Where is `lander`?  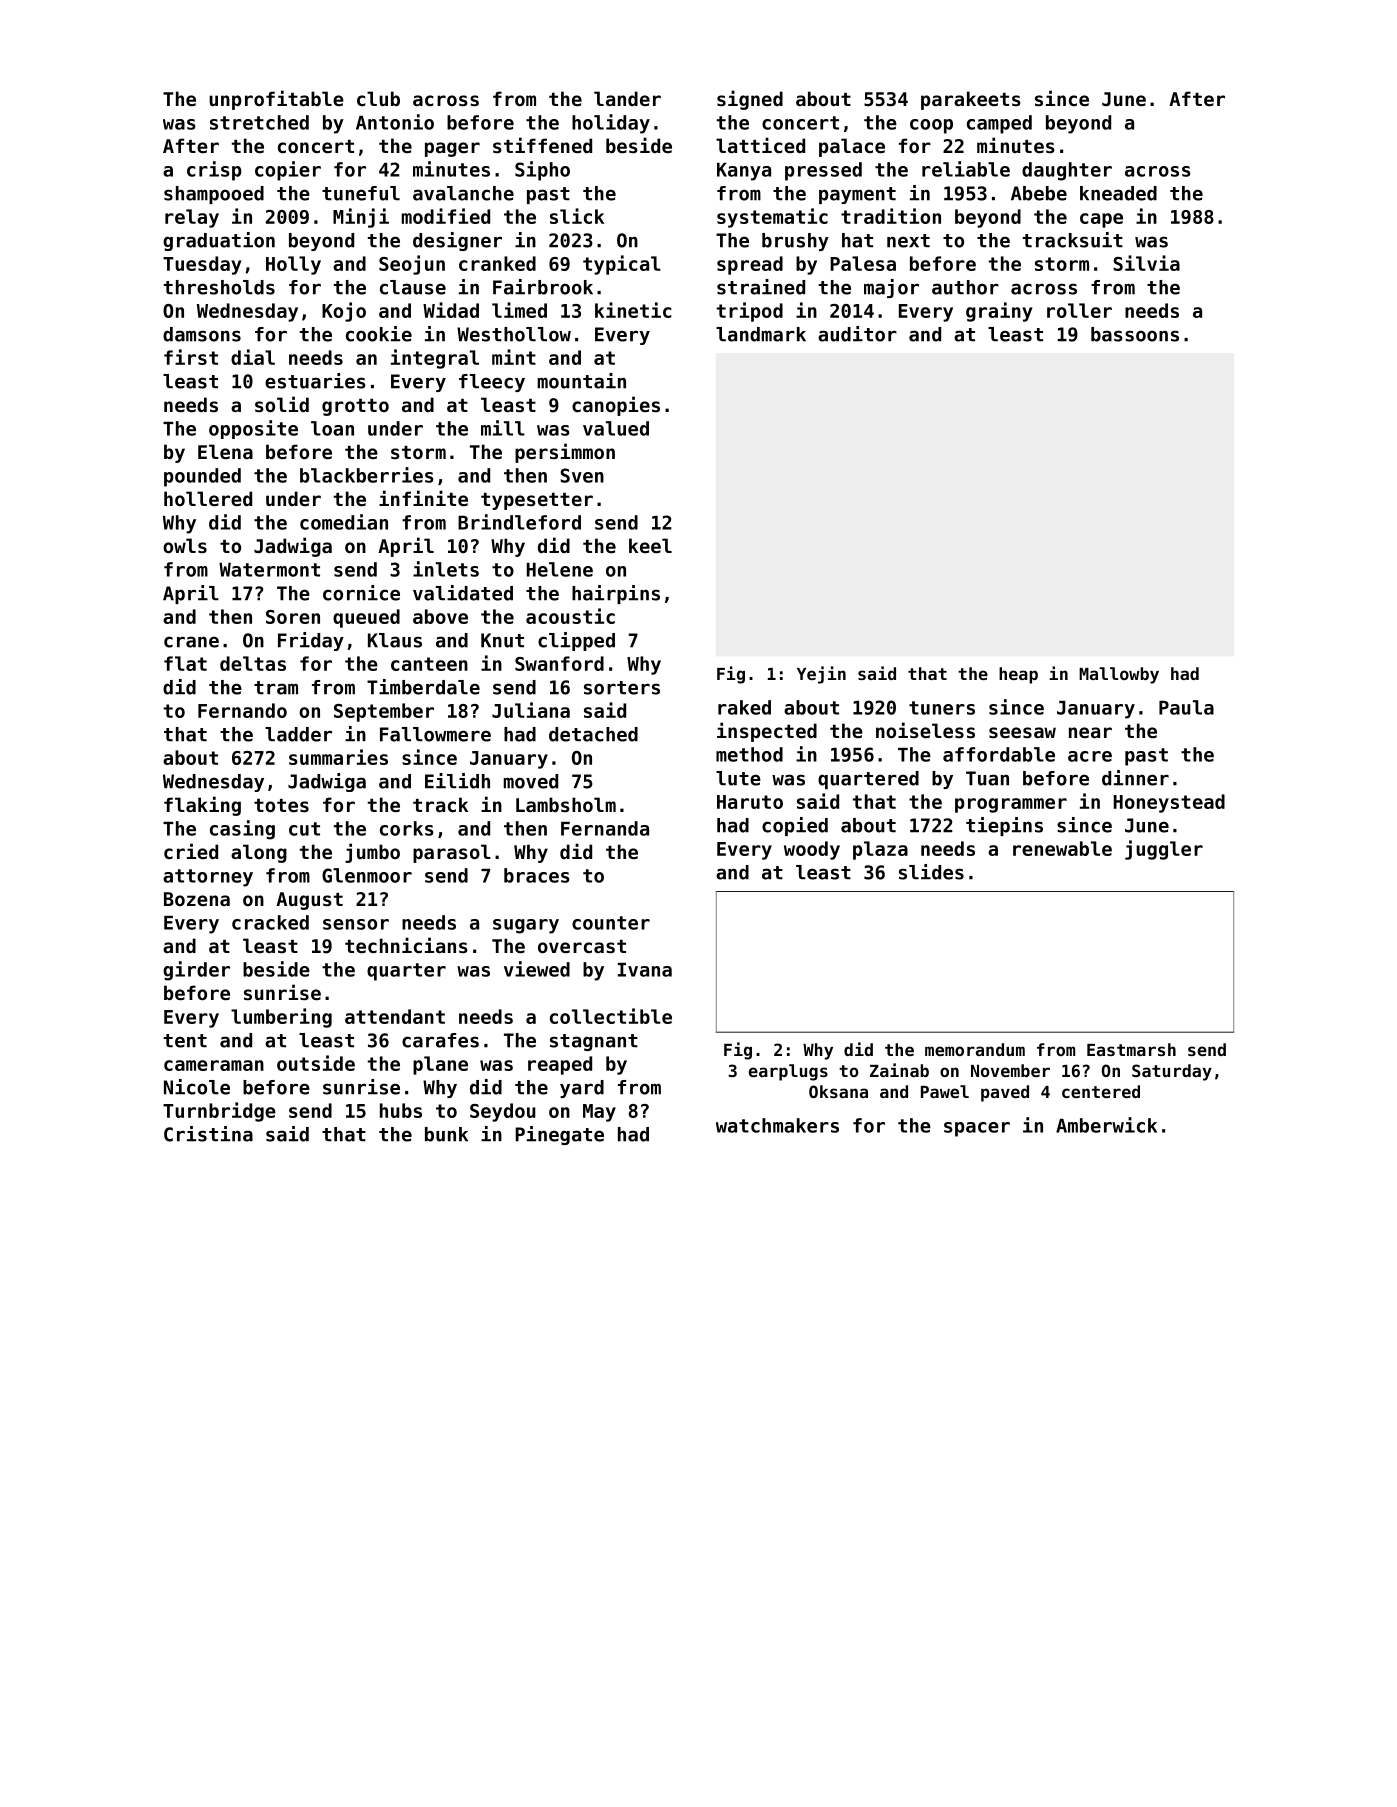
lander is located at coordinates (627, 98).
